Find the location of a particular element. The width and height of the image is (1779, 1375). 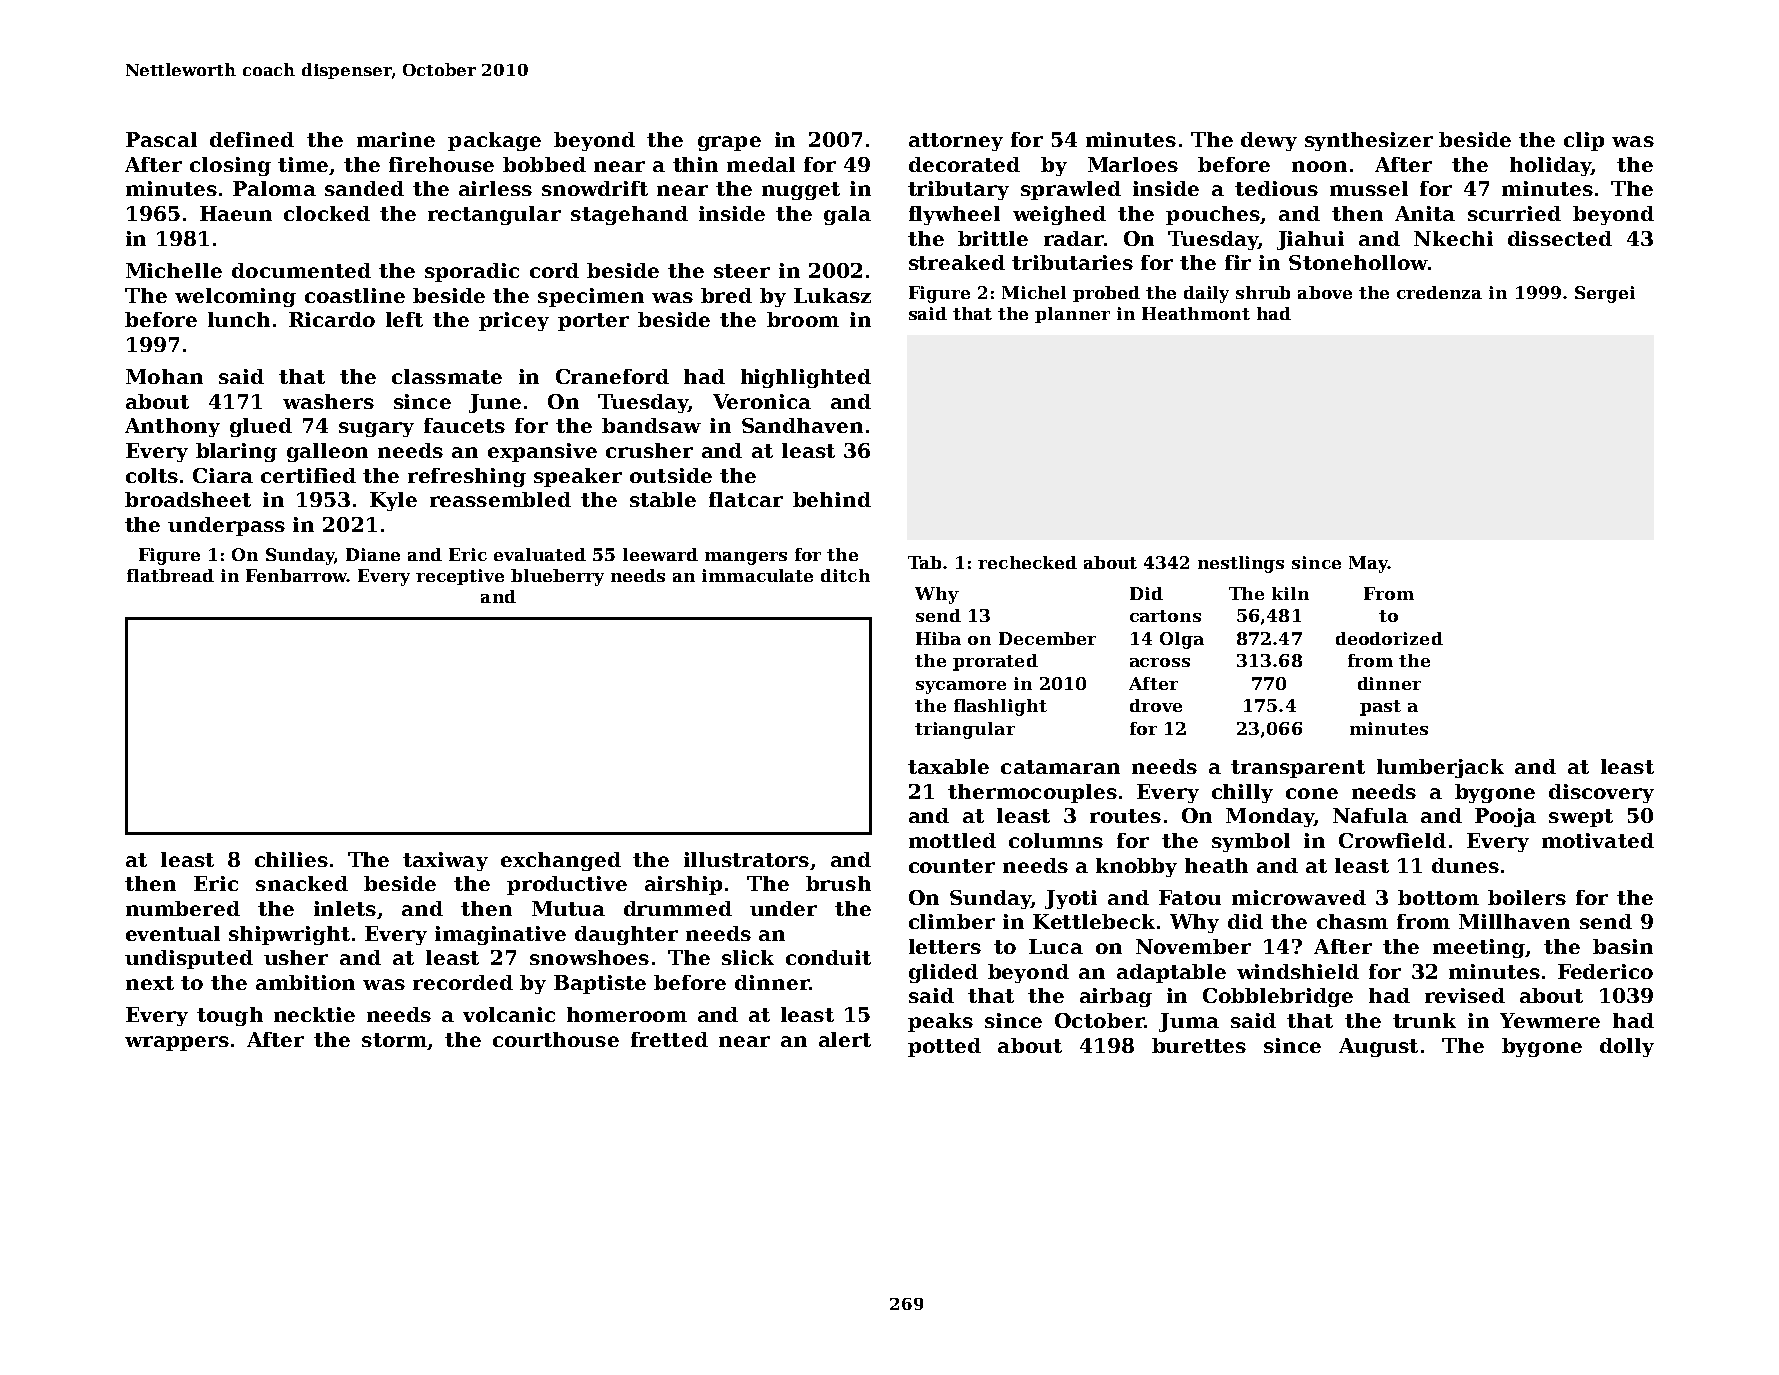

lumberjack is located at coordinates (1440, 768).
